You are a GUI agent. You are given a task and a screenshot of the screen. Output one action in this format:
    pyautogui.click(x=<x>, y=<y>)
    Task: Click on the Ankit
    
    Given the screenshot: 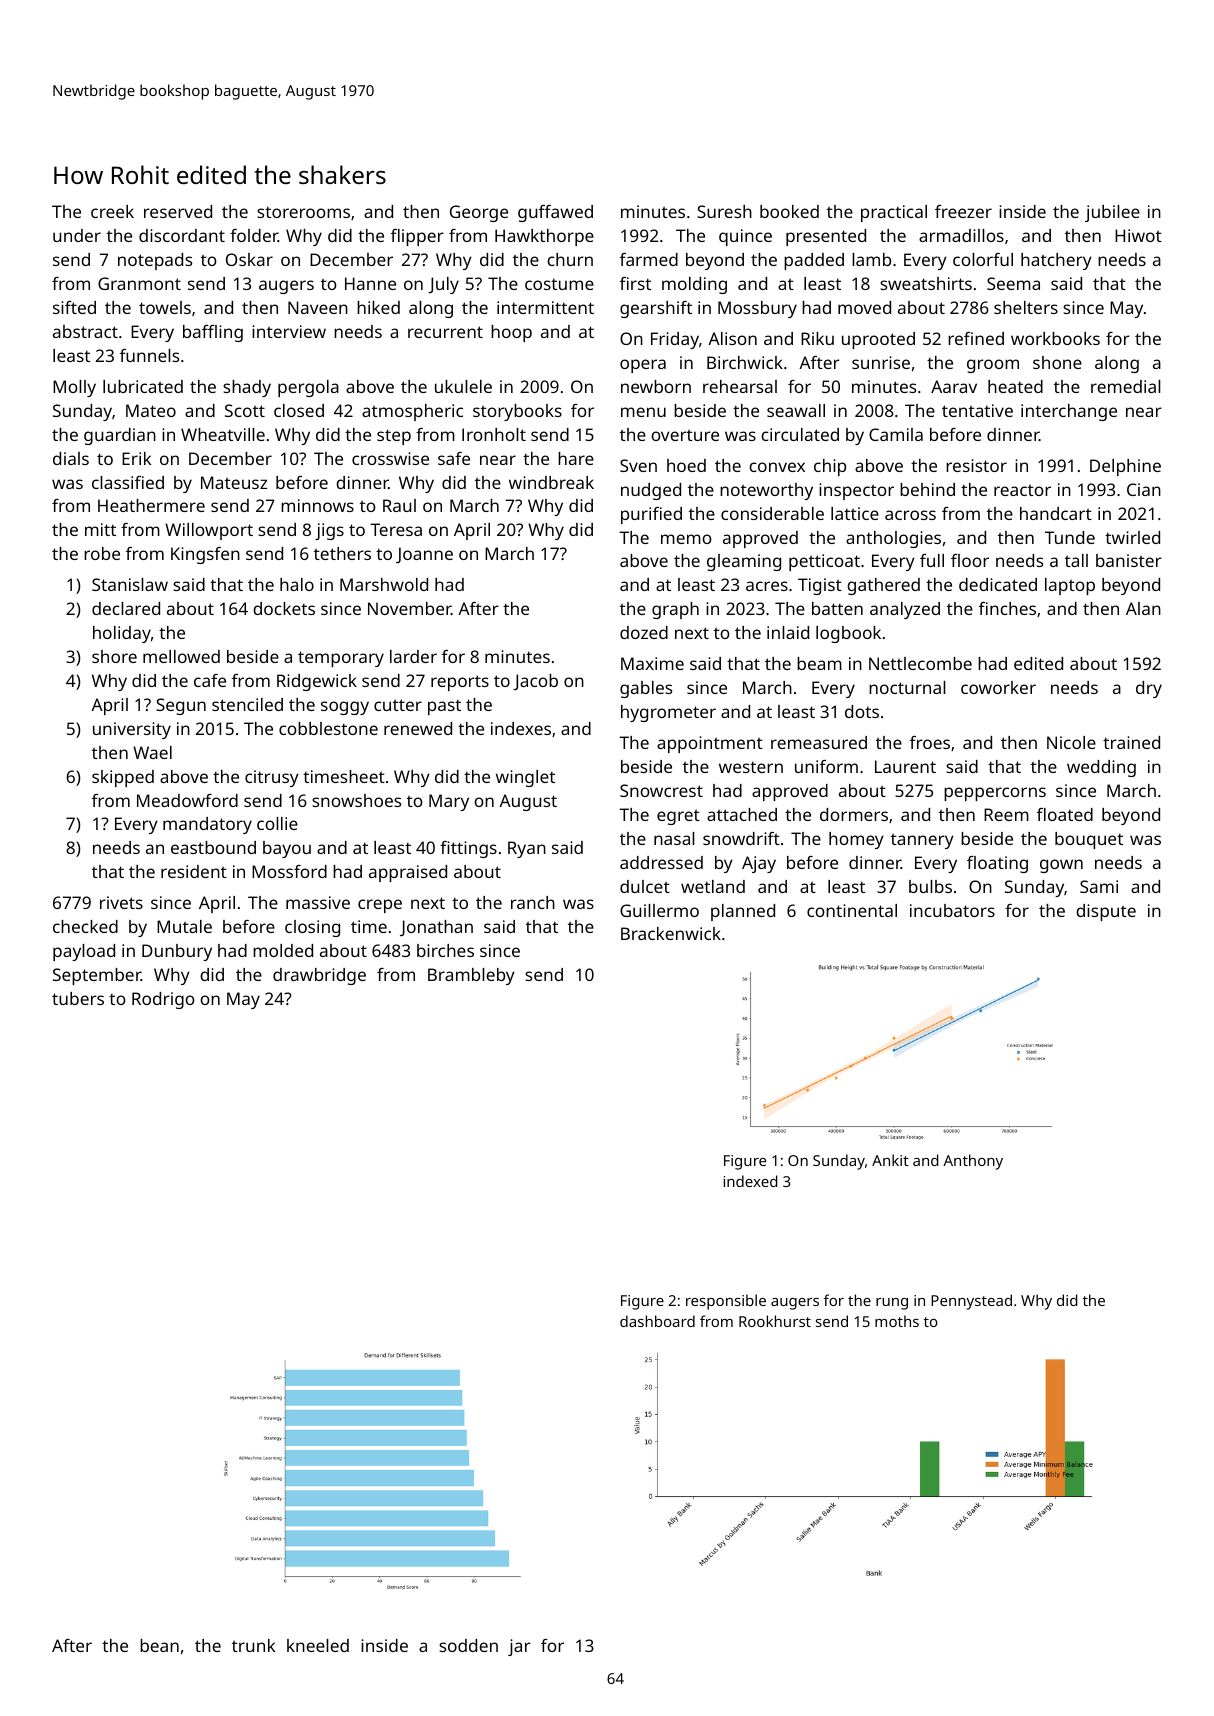 What is the action you would take?
    pyautogui.click(x=890, y=1160)
